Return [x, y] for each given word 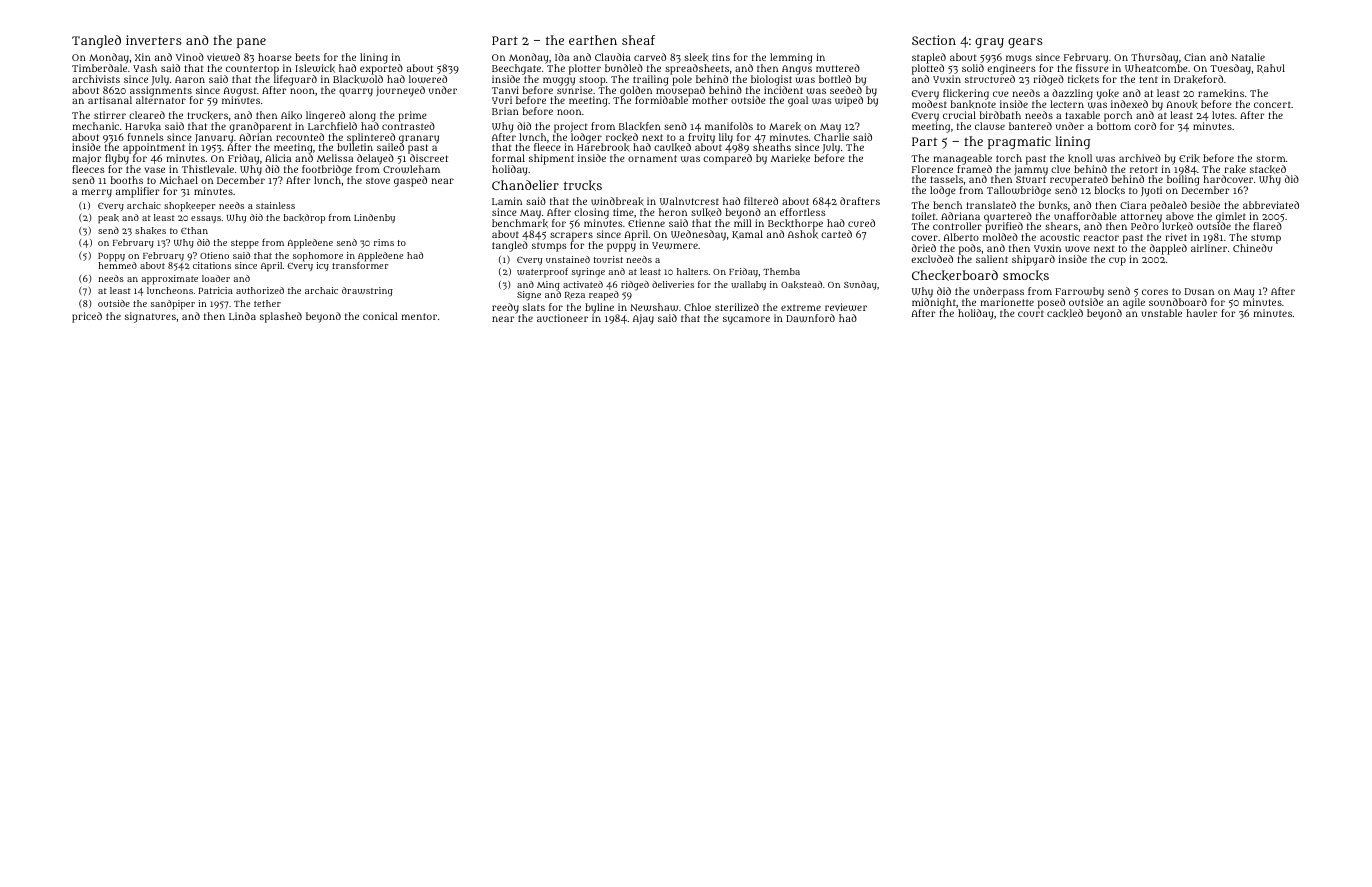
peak [108, 219]
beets [307, 57]
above [1180, 216]
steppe [245, 244]
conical [380, 316]
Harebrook [603, 148]
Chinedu [1252, 248]
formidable [661, 100]
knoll [1080, 158]
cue [1001, 94]
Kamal [747, 234]
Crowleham [411, 169]
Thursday [1154, 58]
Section [934, 40]
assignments [161, 91]
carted [836, 234]
